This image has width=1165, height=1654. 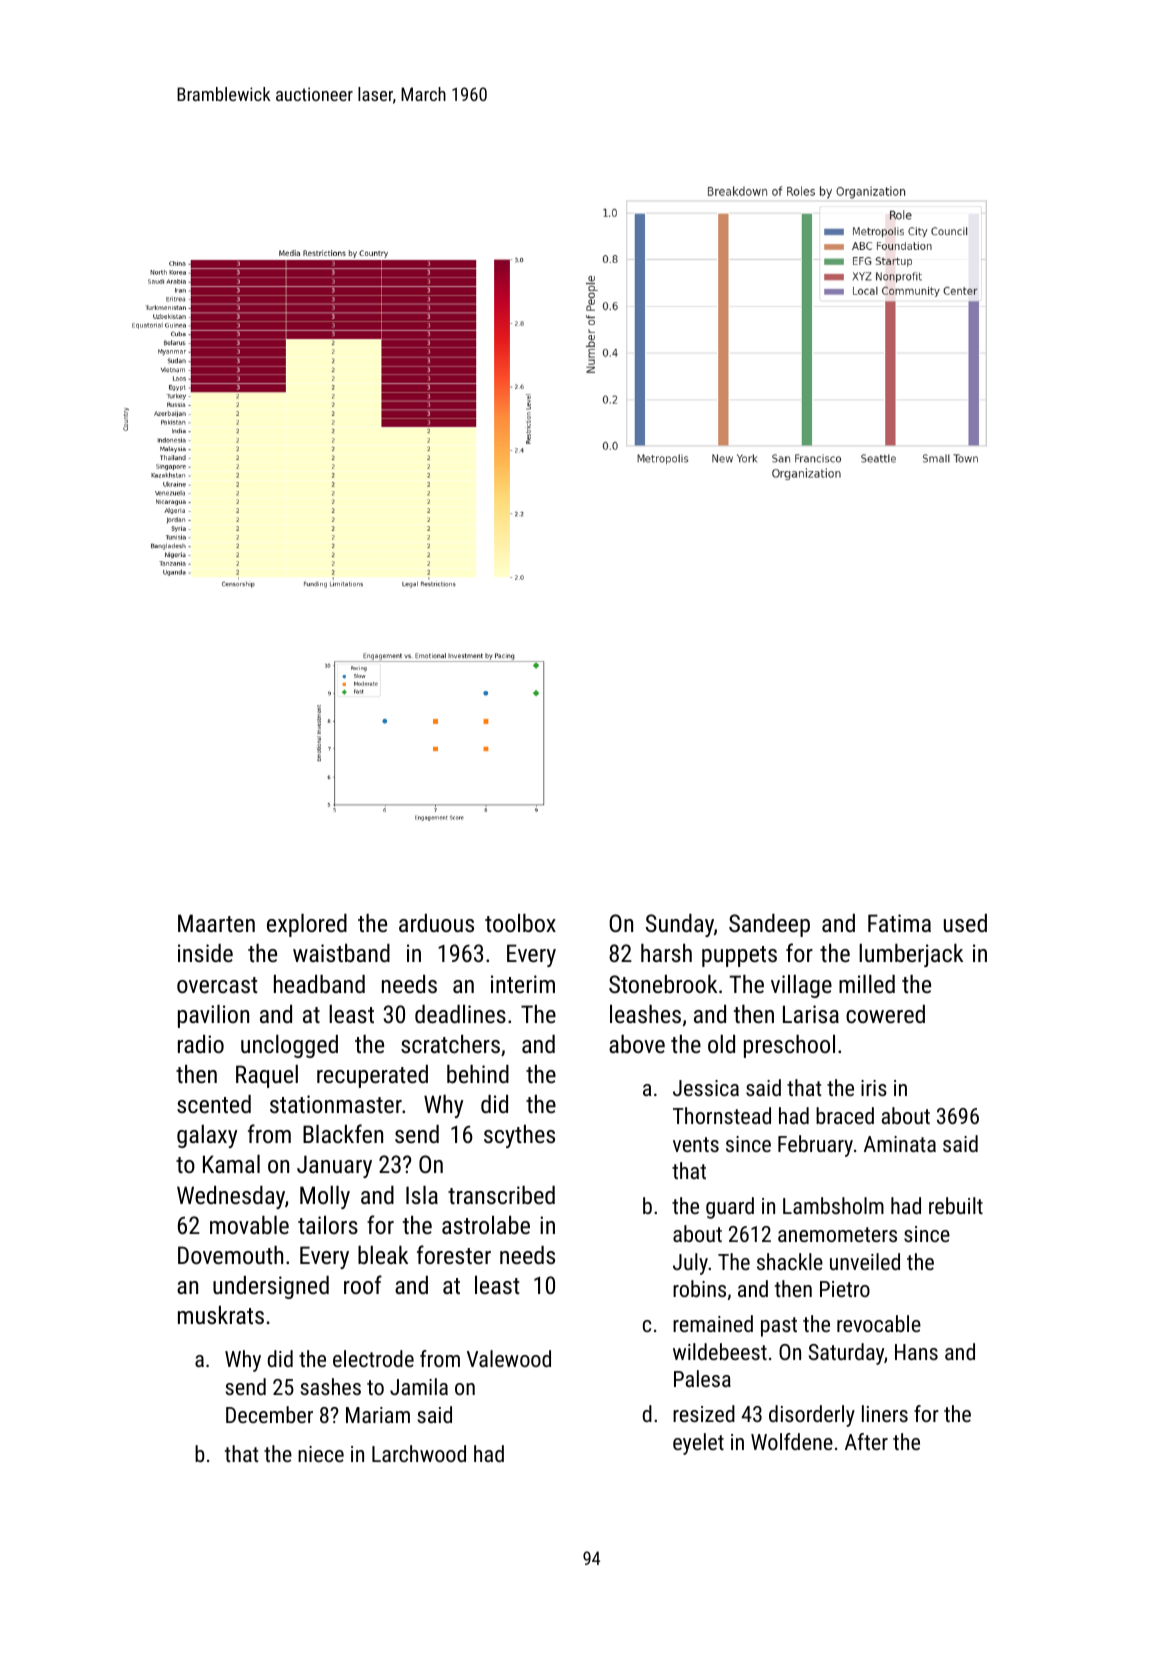 What do you see at coordinates (698, 1444) in the image?
I see `eyelet` at bounding box center [698, 1444].
